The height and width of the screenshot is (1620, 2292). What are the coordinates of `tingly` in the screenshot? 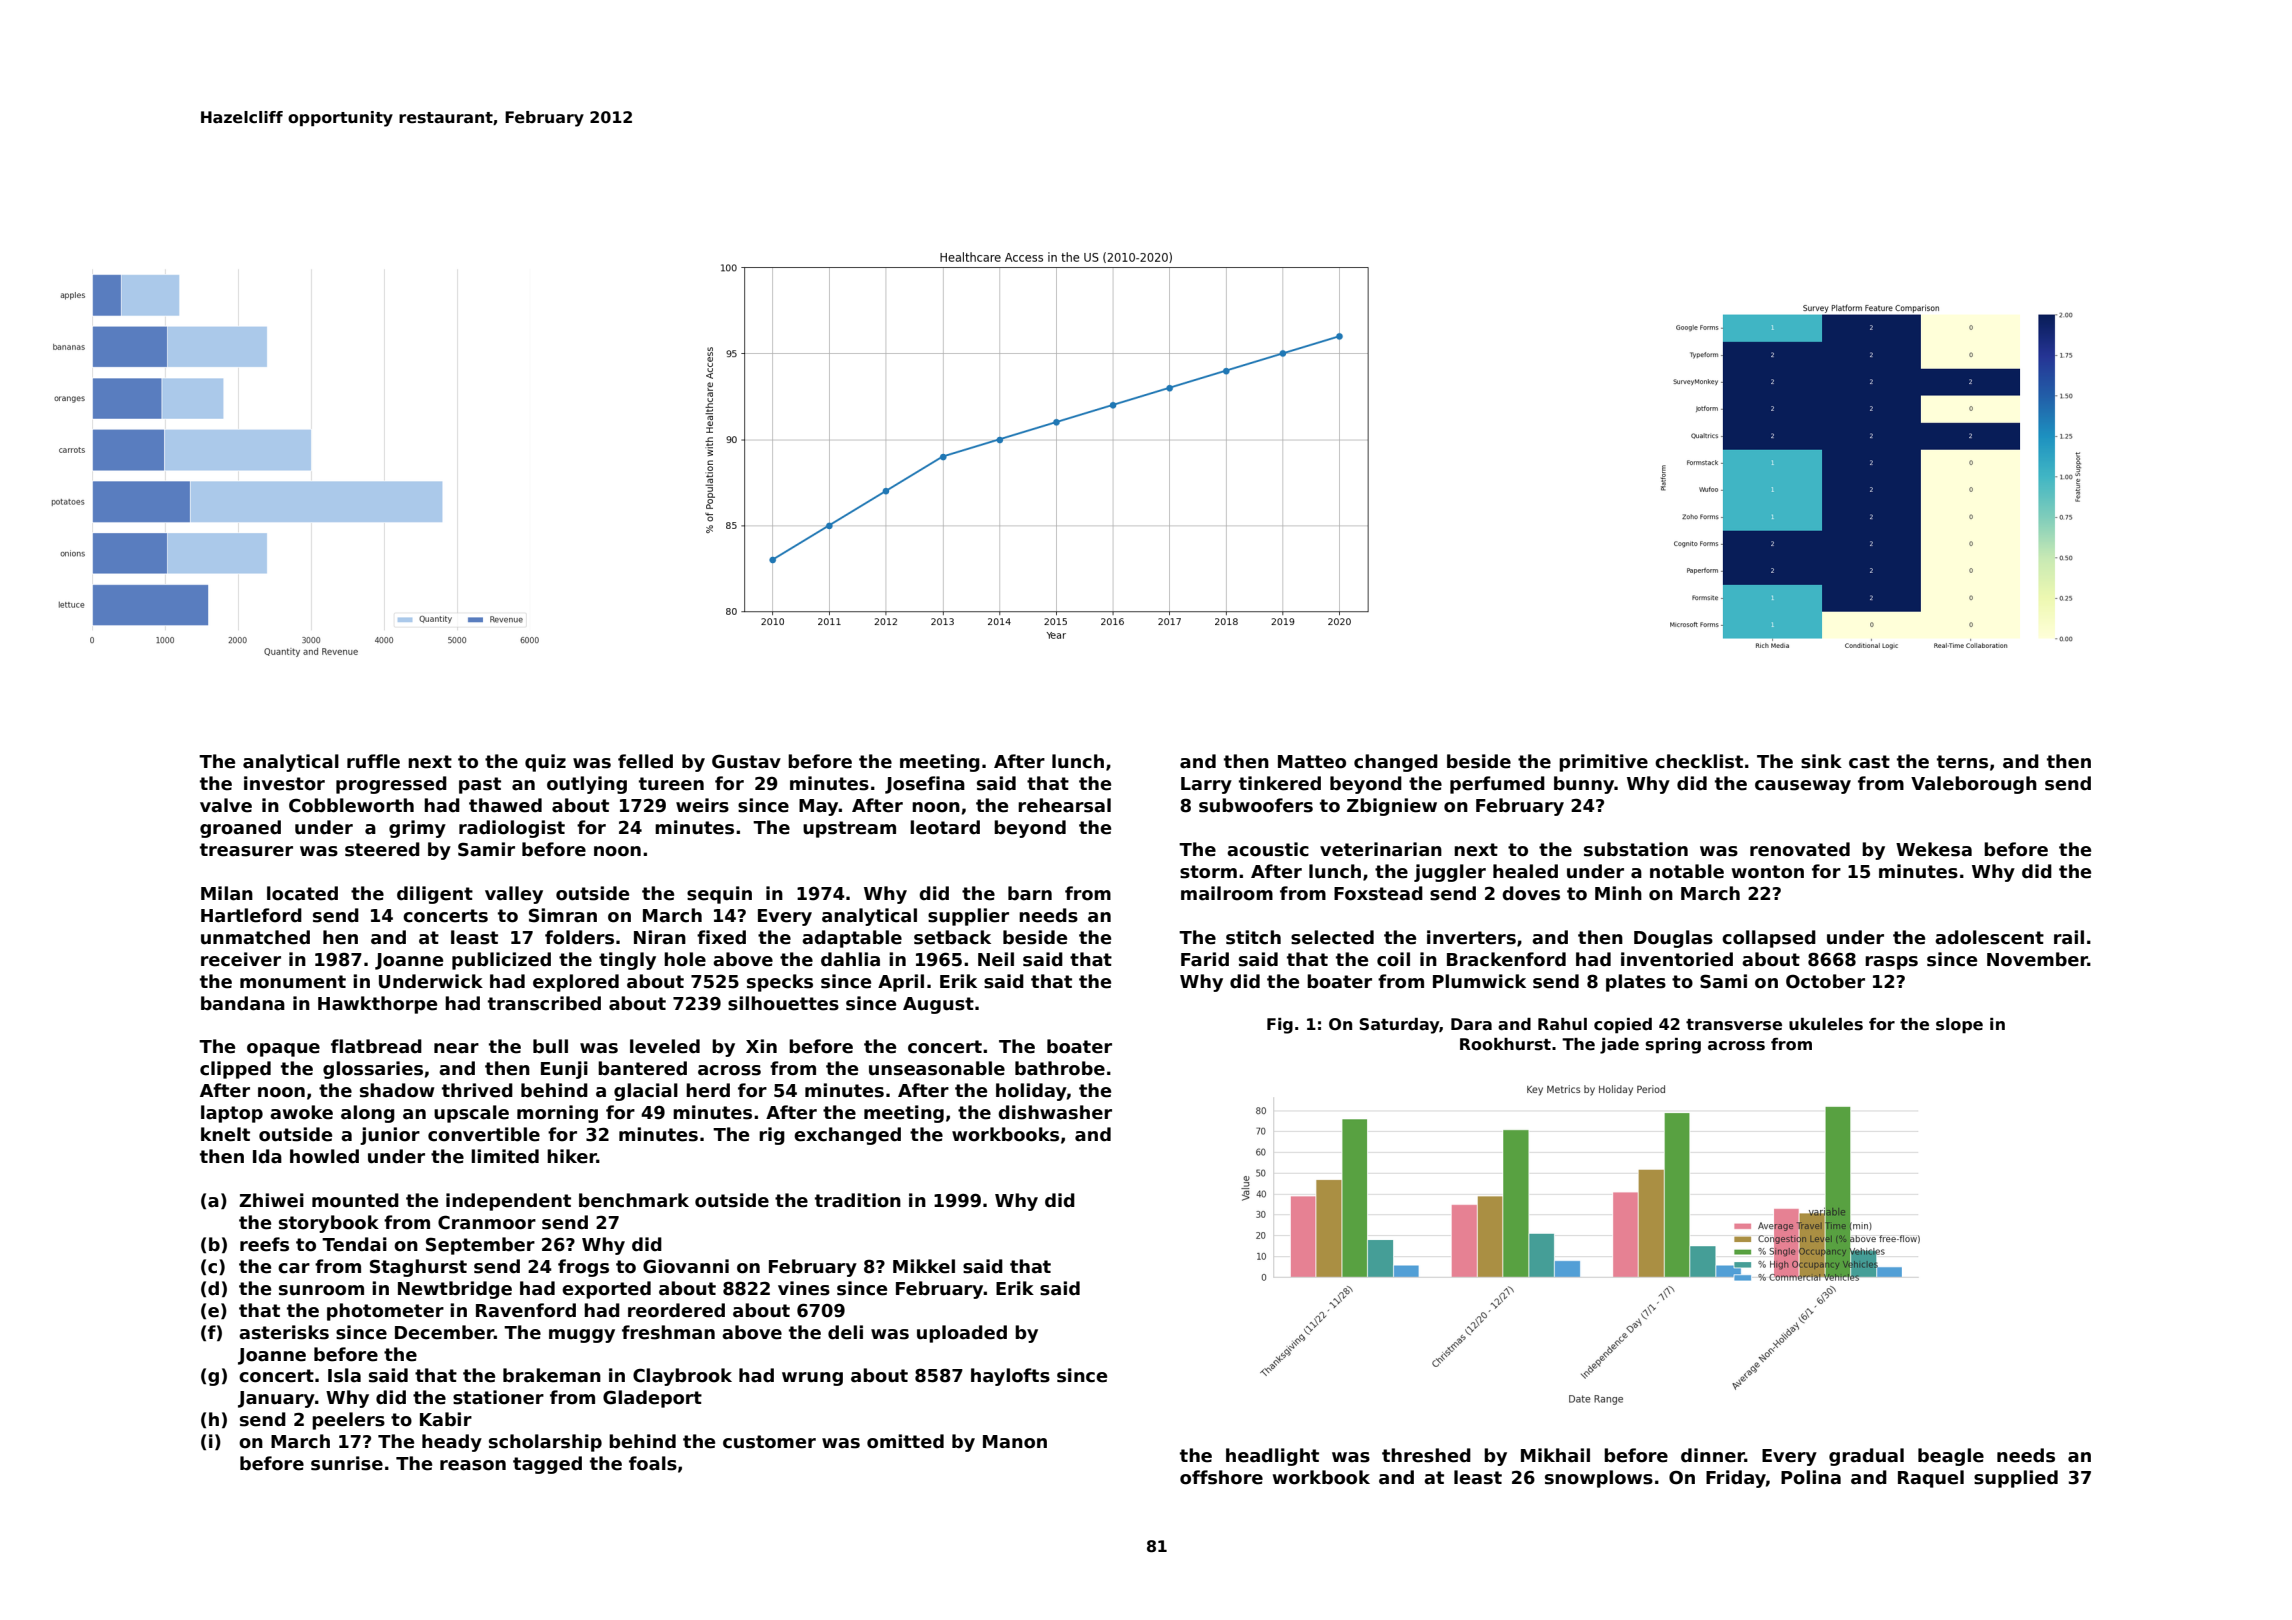 It's located at (627, 961).
